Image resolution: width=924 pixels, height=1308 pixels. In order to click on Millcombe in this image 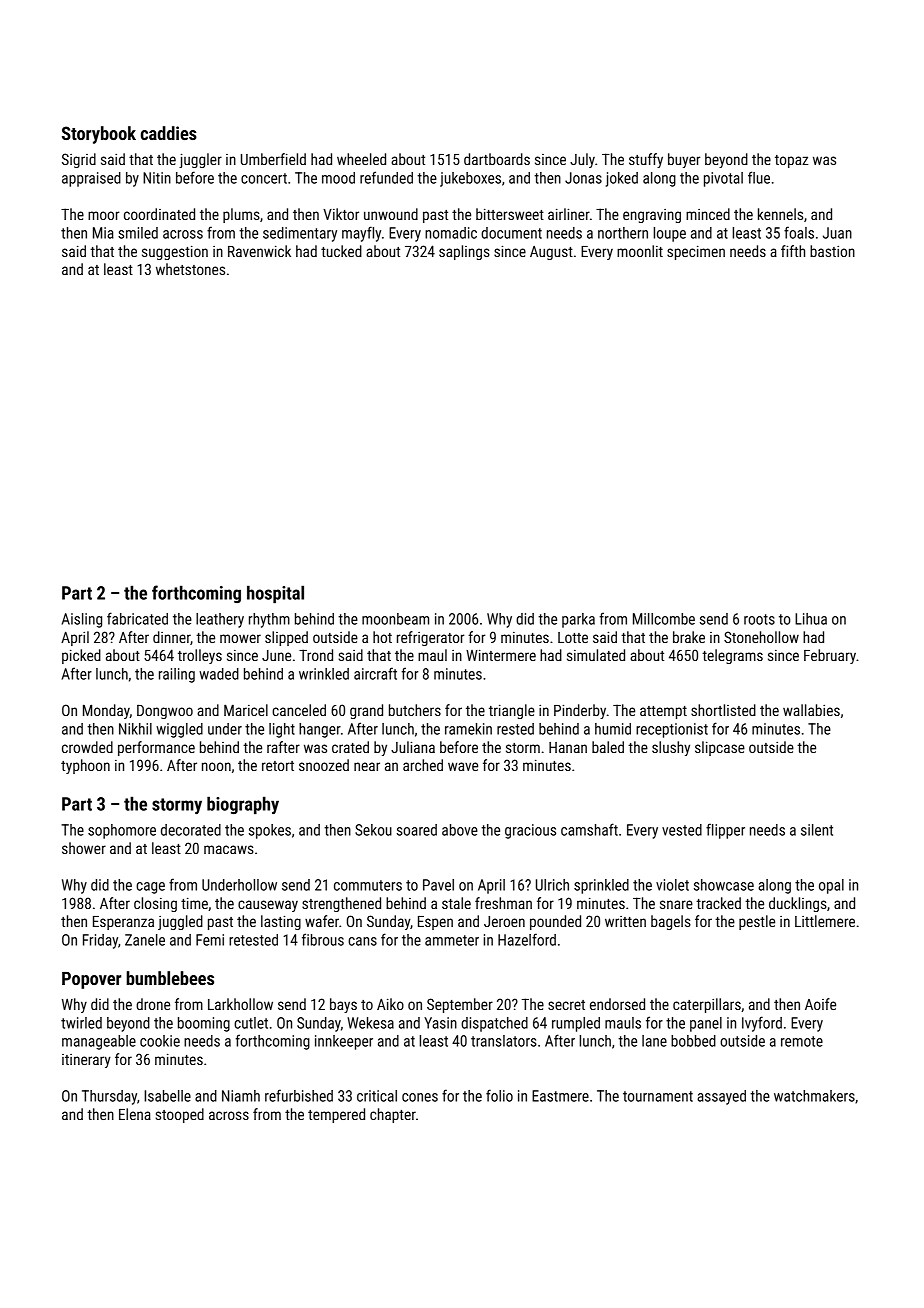, I will do `click(664, 619)`.
